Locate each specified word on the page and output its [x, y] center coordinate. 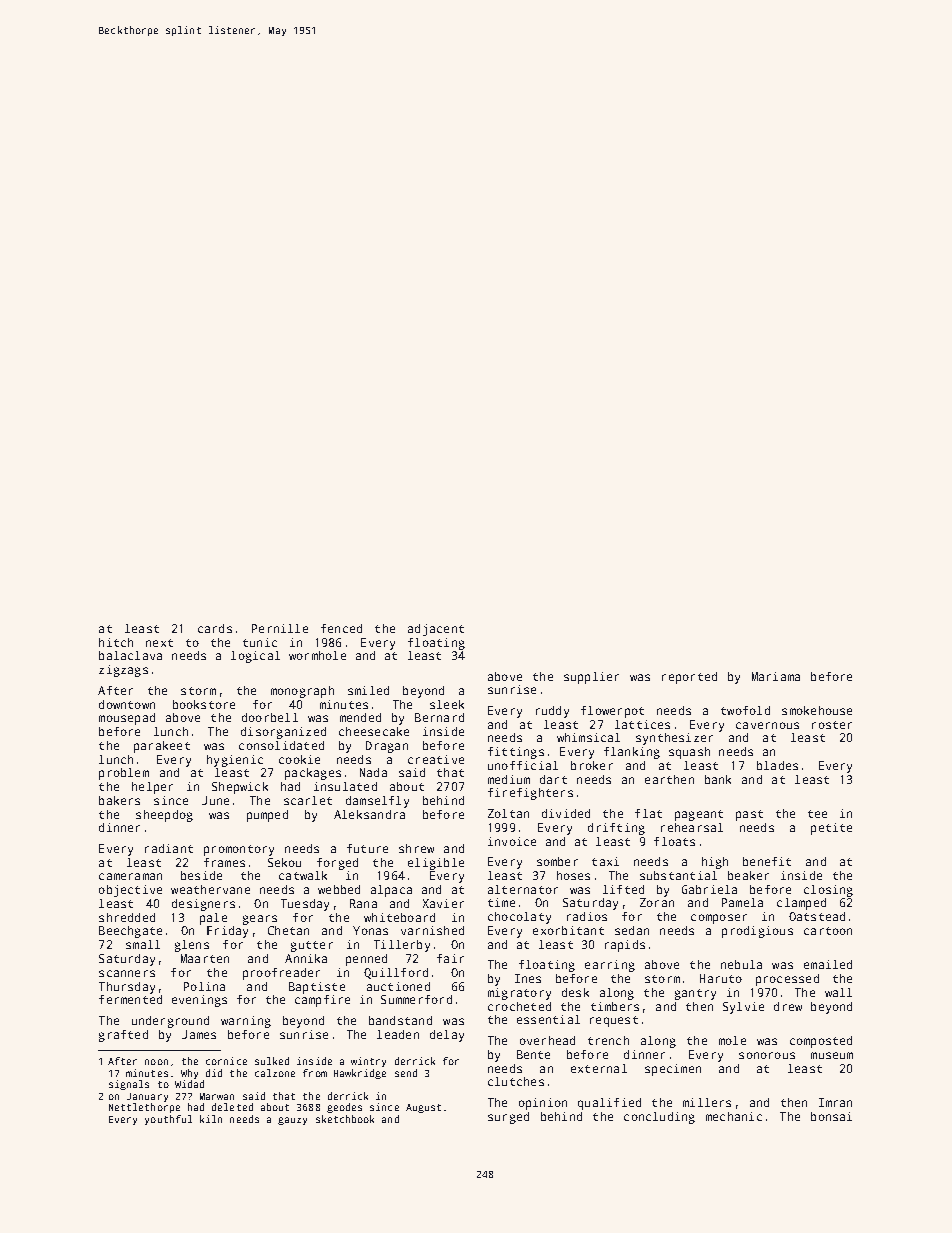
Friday [227, 932]
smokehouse [817, 710]
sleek [447, 704]
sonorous [767, 1055]
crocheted [519, 1006]
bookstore [204, 704]
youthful [168, 1120]
